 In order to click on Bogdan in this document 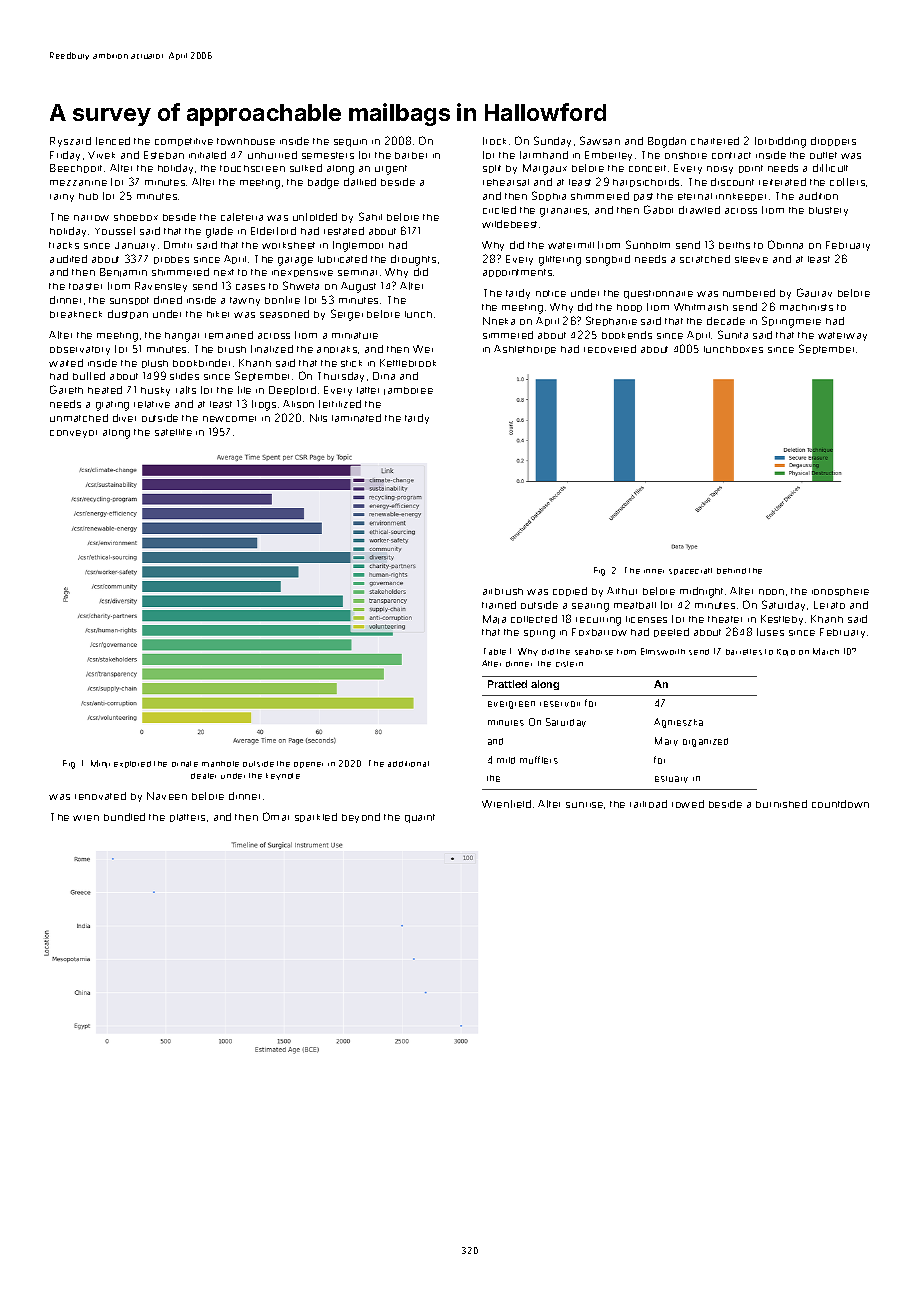, I will do `click(667, 142)`.
